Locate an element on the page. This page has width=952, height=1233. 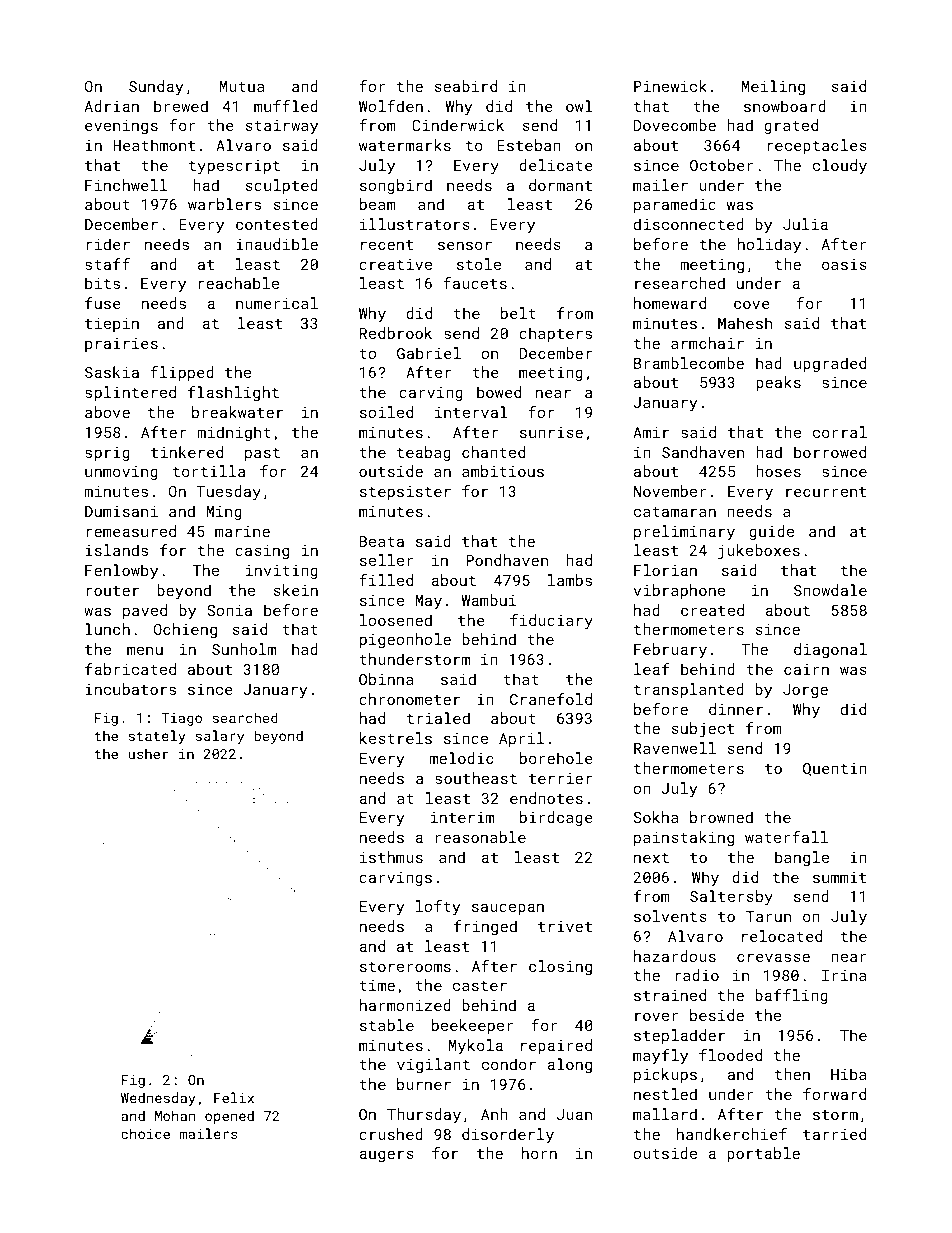
belt is located at coordinates (518, 313).
